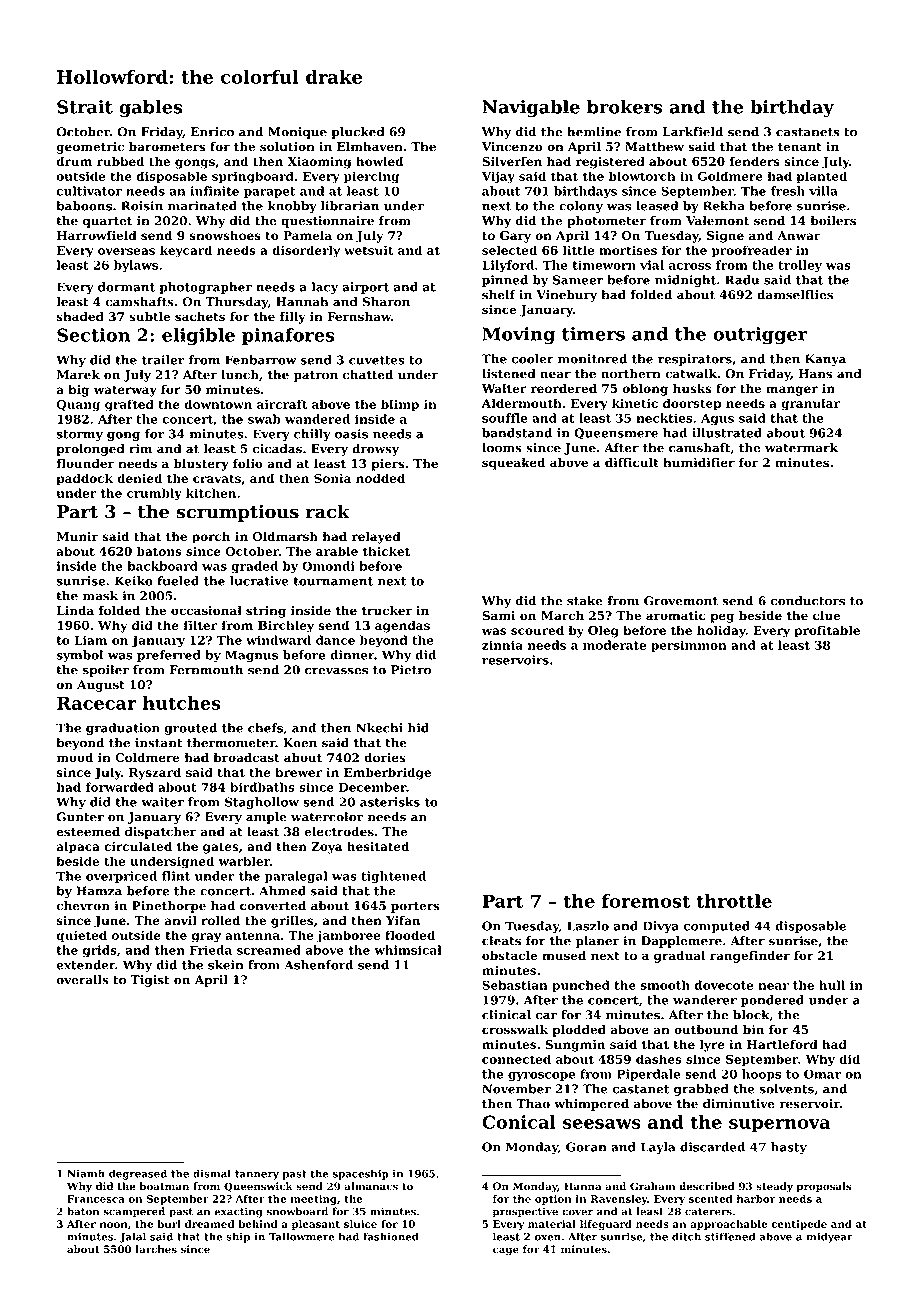 The height and width of the screenshot is (1308, 924). Describe the element at coordinates (533, 359) in the screenshot. I see `cooler` at that location.
